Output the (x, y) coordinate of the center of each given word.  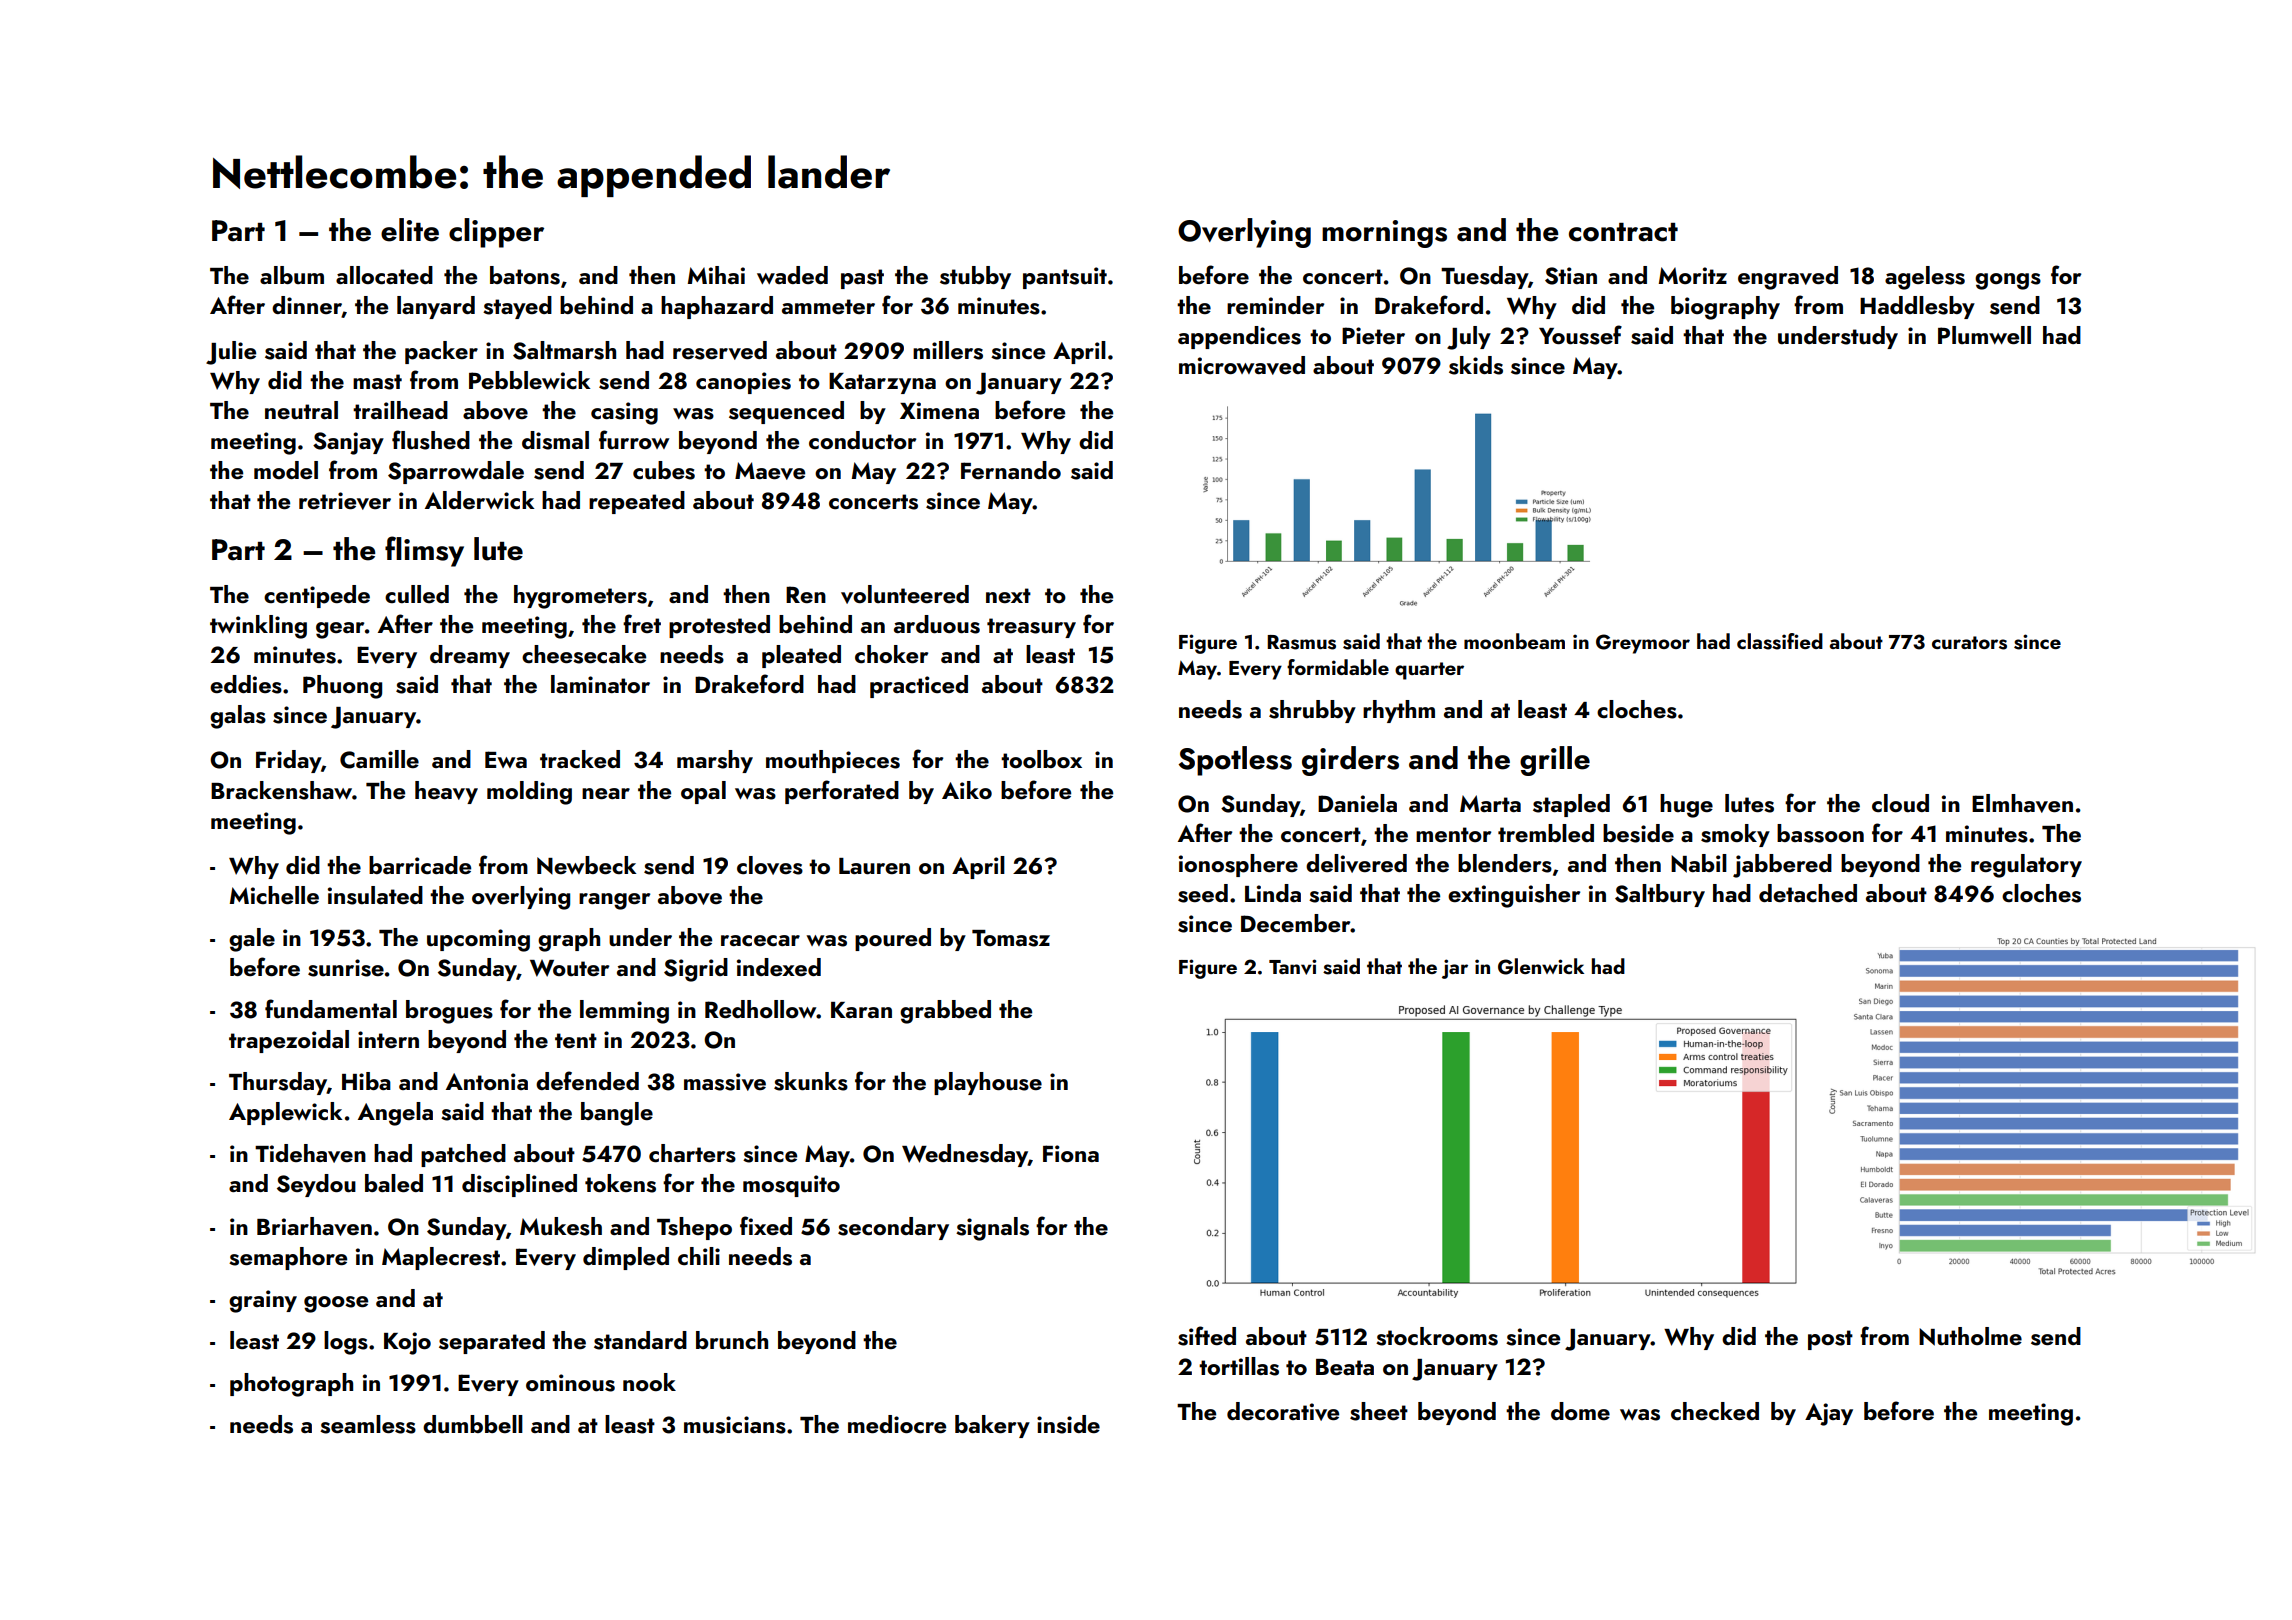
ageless (1925, 278)
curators (1969, 643)
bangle (617, 1114)
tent (576, 1040)
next (1008, 595)
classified (1780, 641)
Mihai (716, 275)
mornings (1384, 234)
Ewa (506, 759)
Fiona (1071, 1153)
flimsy (424, 551)
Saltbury (1660, 895)
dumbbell (473, 1424)
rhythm (1399, 711)
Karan (861, 1010)
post (1830, 1340)
